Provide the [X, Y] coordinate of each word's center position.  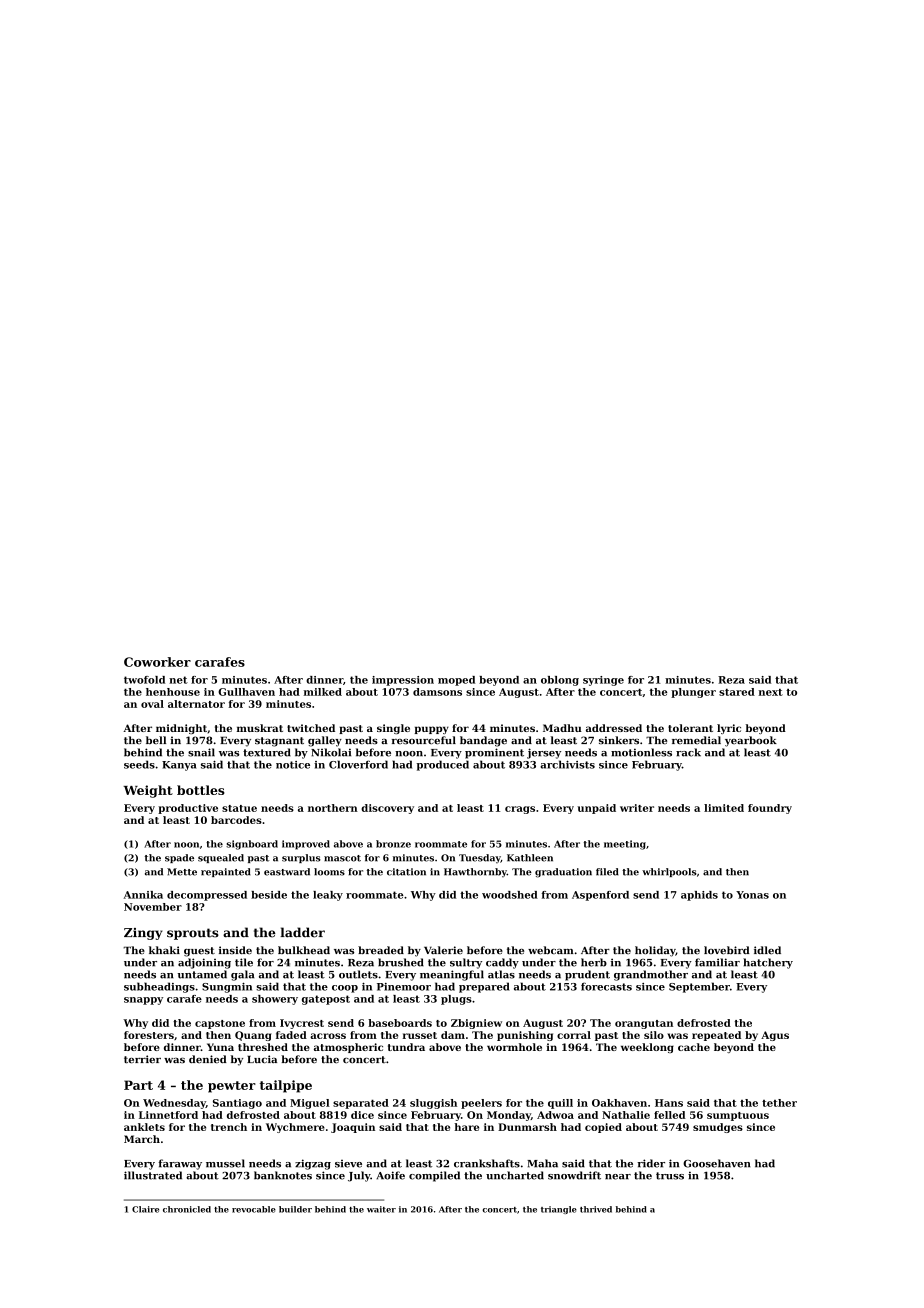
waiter [381, 1209]
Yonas [752, 895]
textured [267, 752]
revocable [254, 1209]
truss [670, 1176]
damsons [437, 692]
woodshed [510, 895]
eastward [287, 872]
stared [737, 692]
